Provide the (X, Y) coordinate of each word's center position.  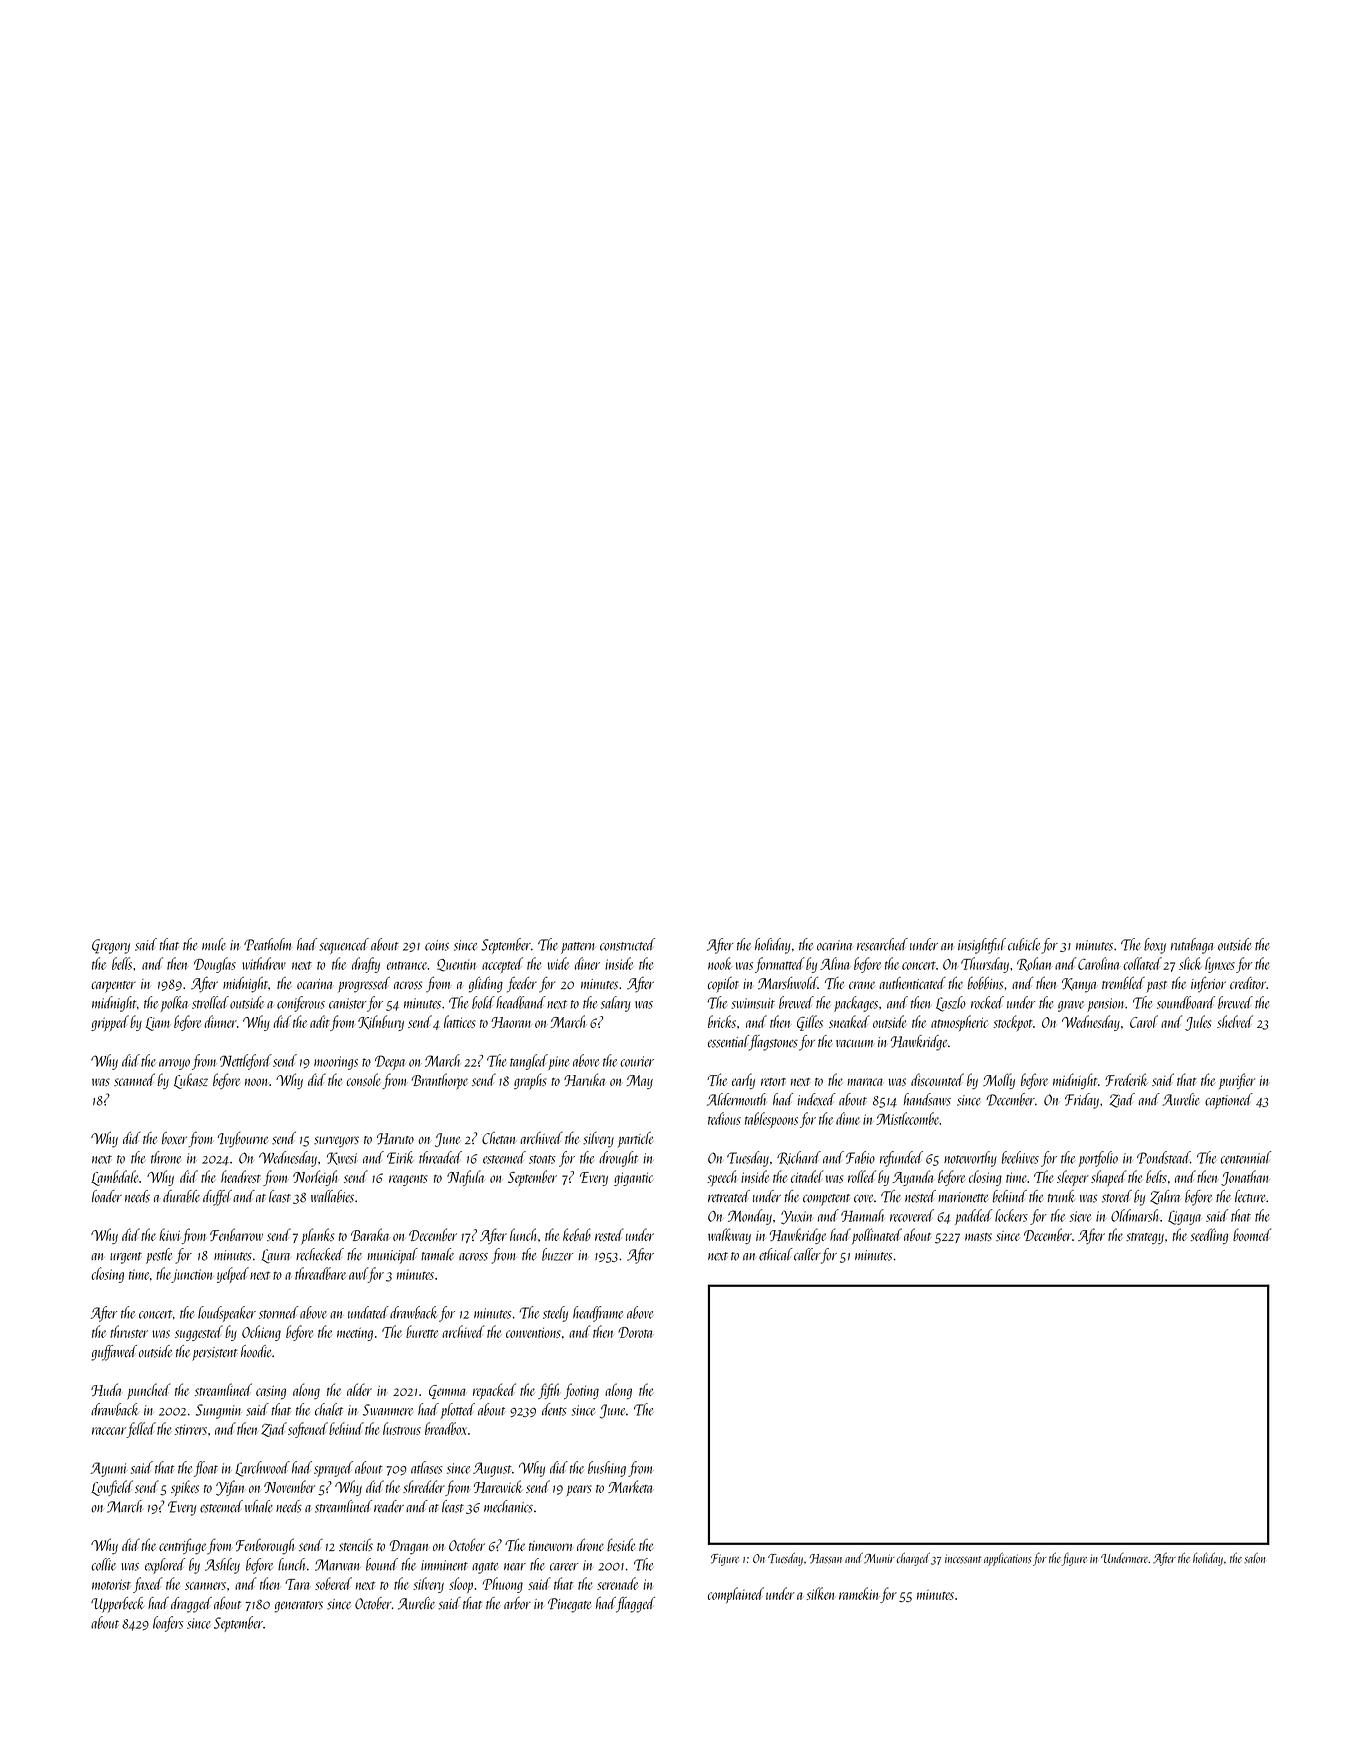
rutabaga (1192, 946)
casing (271, 1392)
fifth (548, 1391)
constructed (627, 944)
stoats (542, 1159)
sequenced (344, 946)
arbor (517, 1603)
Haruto (395, 1139)
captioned (1229, 1101)
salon (1254, 1558)
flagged (635, 1605)
